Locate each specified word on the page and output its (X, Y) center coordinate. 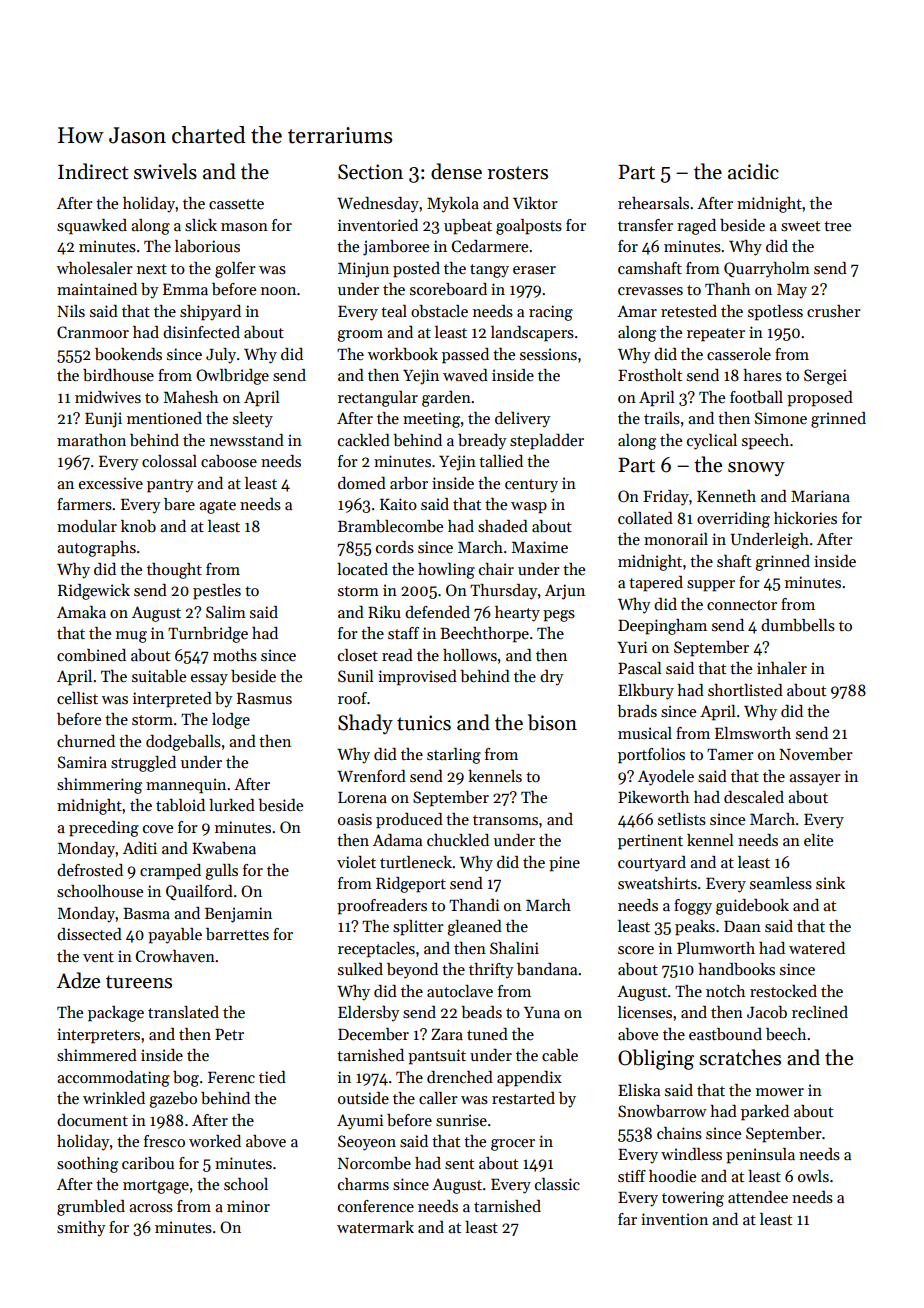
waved (465, 375)
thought (174, 571)
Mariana (820, 496)
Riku (384, 612)
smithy (81, 1229)
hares (762, 375)
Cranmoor (93, 332)
